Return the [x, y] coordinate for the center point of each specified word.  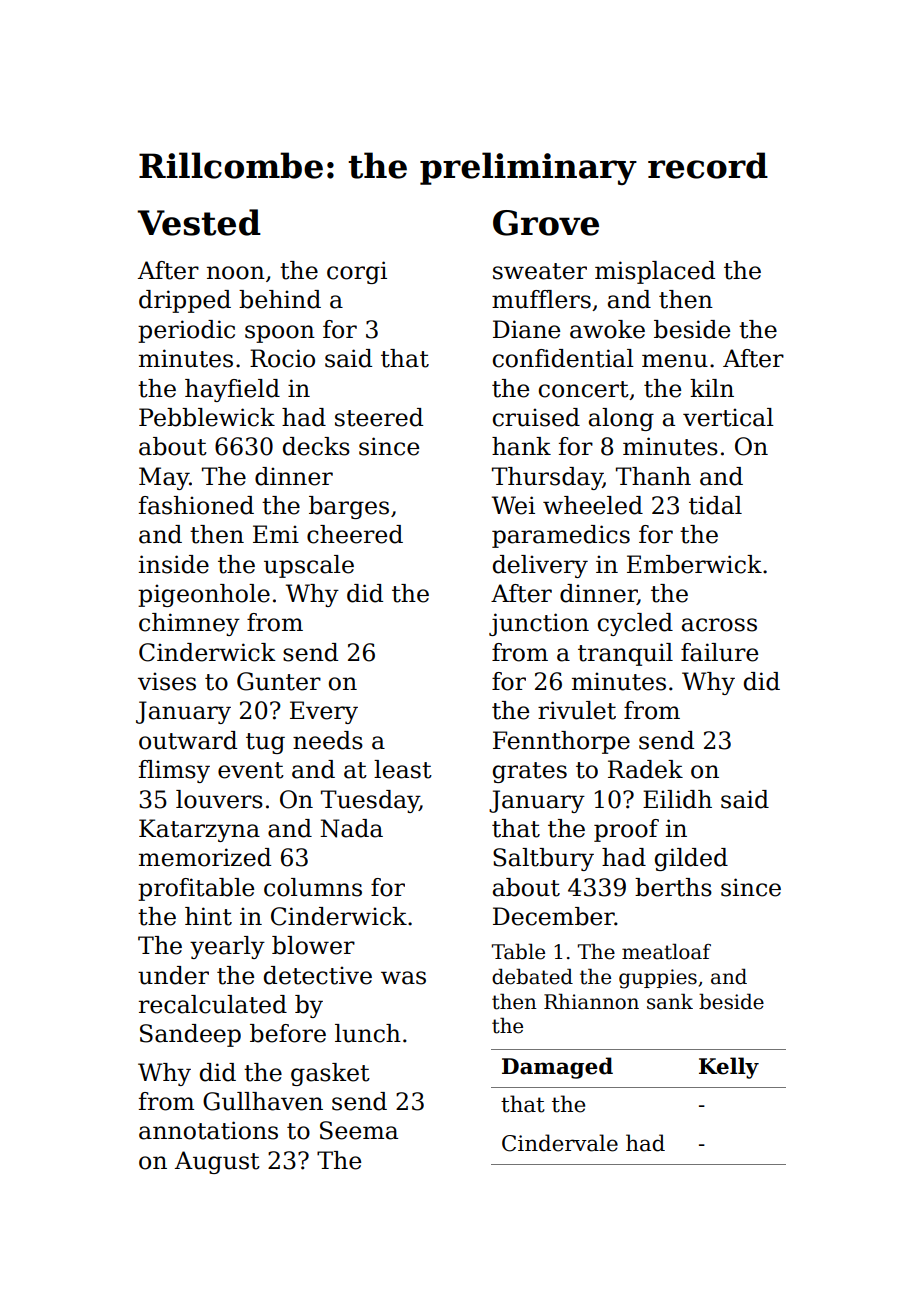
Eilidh [677, 799]
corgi [357, 272]
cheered [355, 534]
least [403, 769]
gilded [691, 859]
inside [174, 564]
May [164, 478]
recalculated [213, 1004]
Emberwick [694, 564]
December [554, 916]
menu [675, 361]
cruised [536, 417]
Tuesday [370, 801]
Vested [199, 222]
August [217, 1162]
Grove [546, 223]
